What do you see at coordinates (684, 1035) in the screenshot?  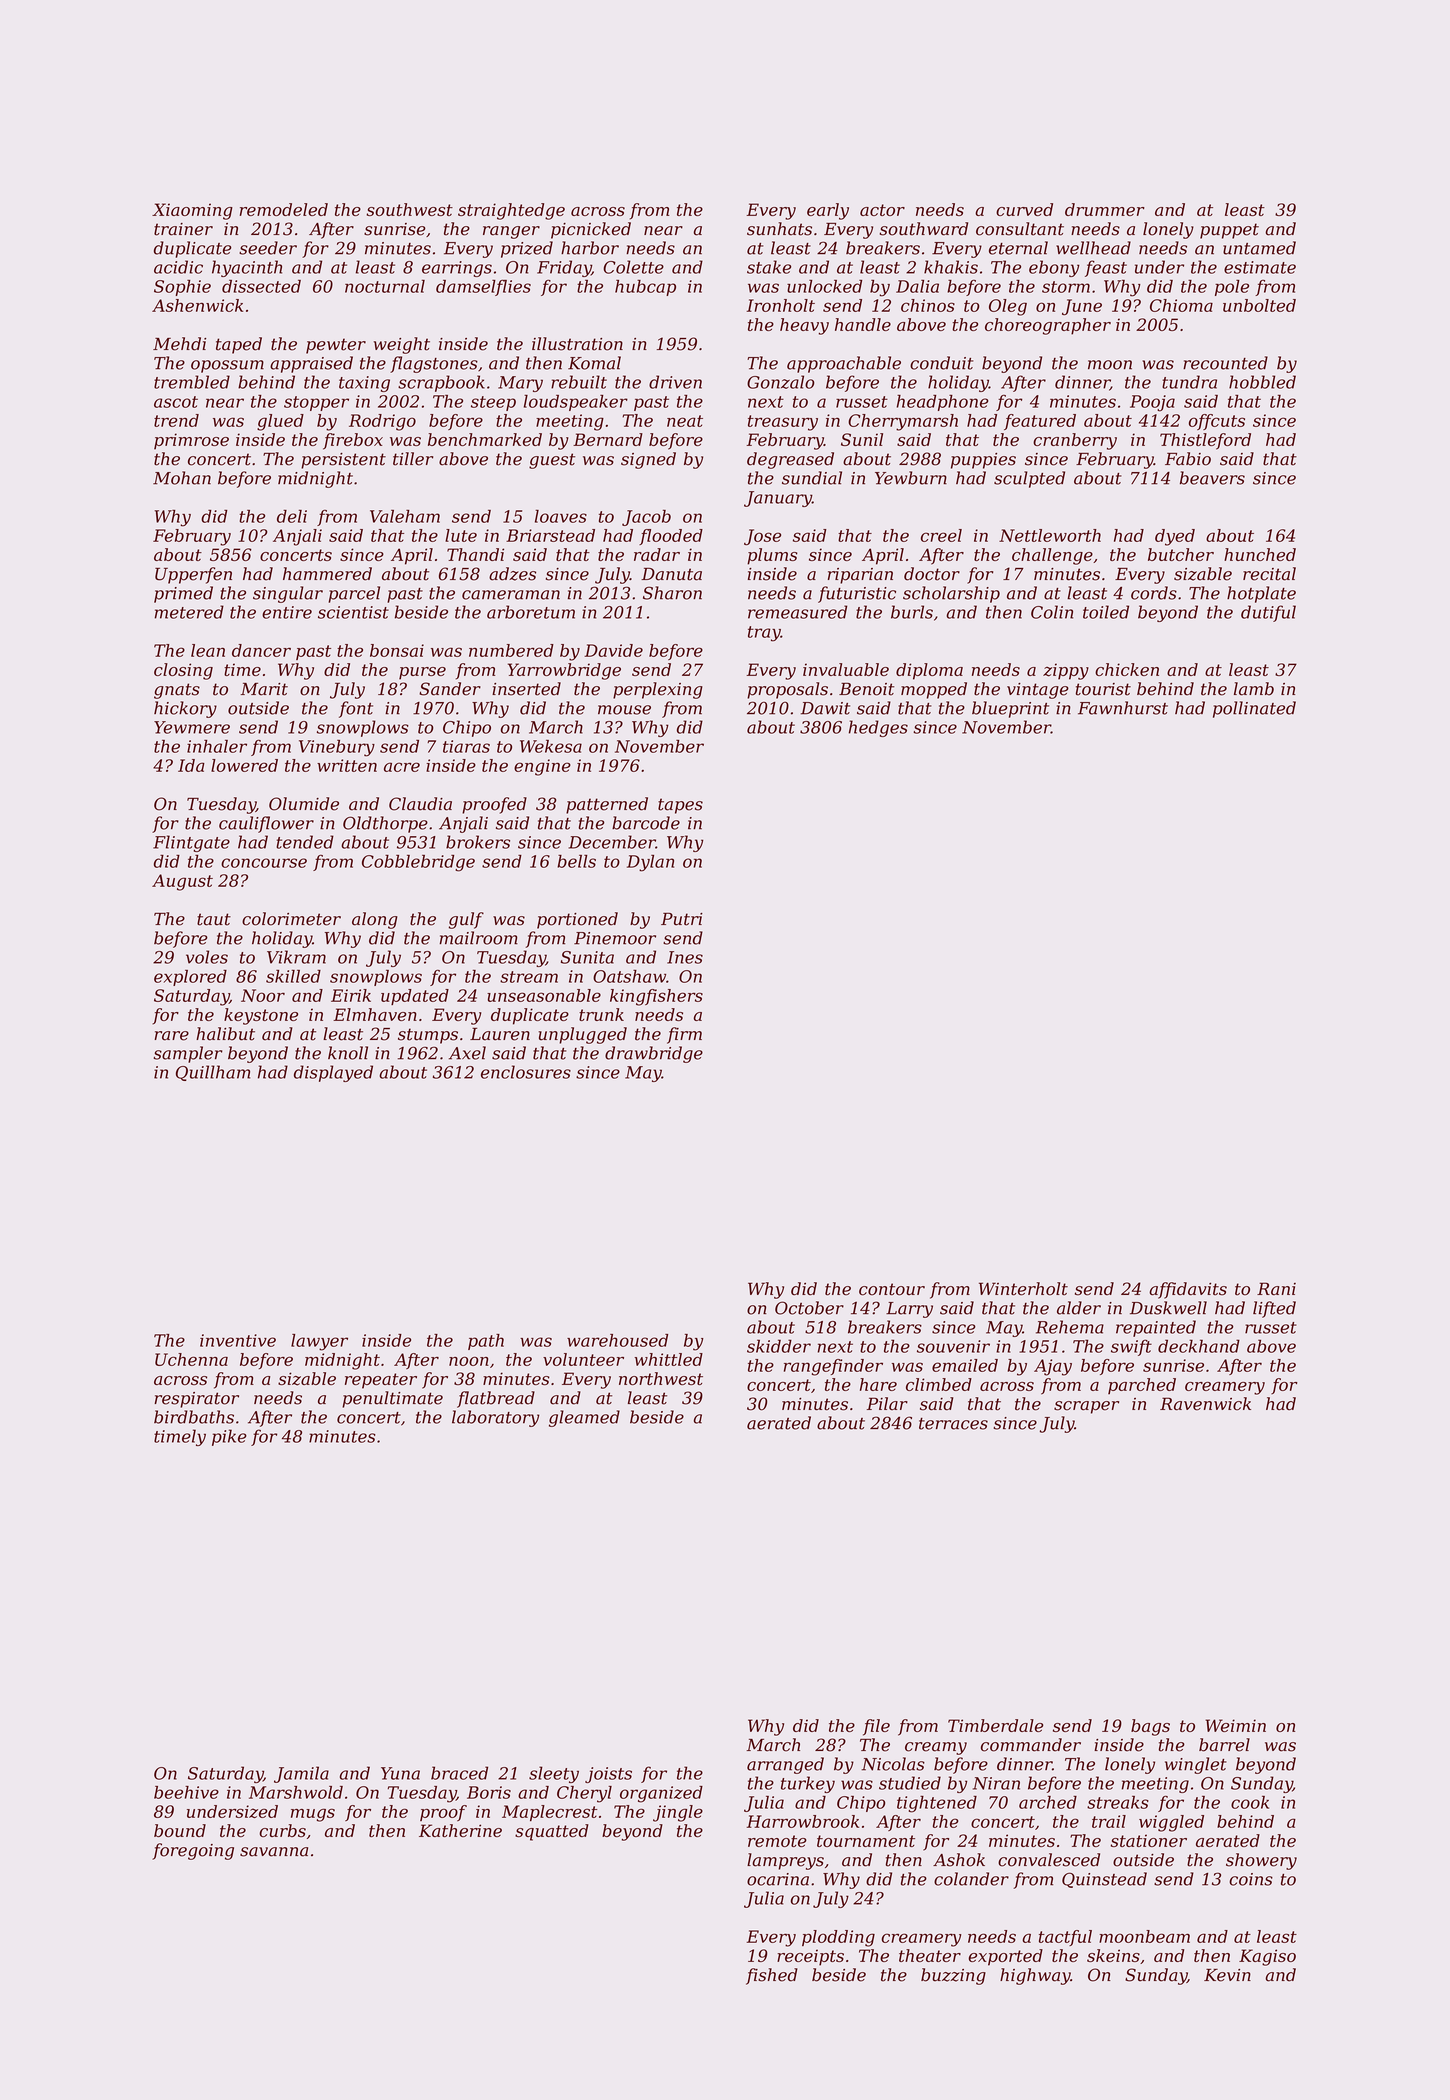 I see `firm` at bounding box center [684, 1035].
